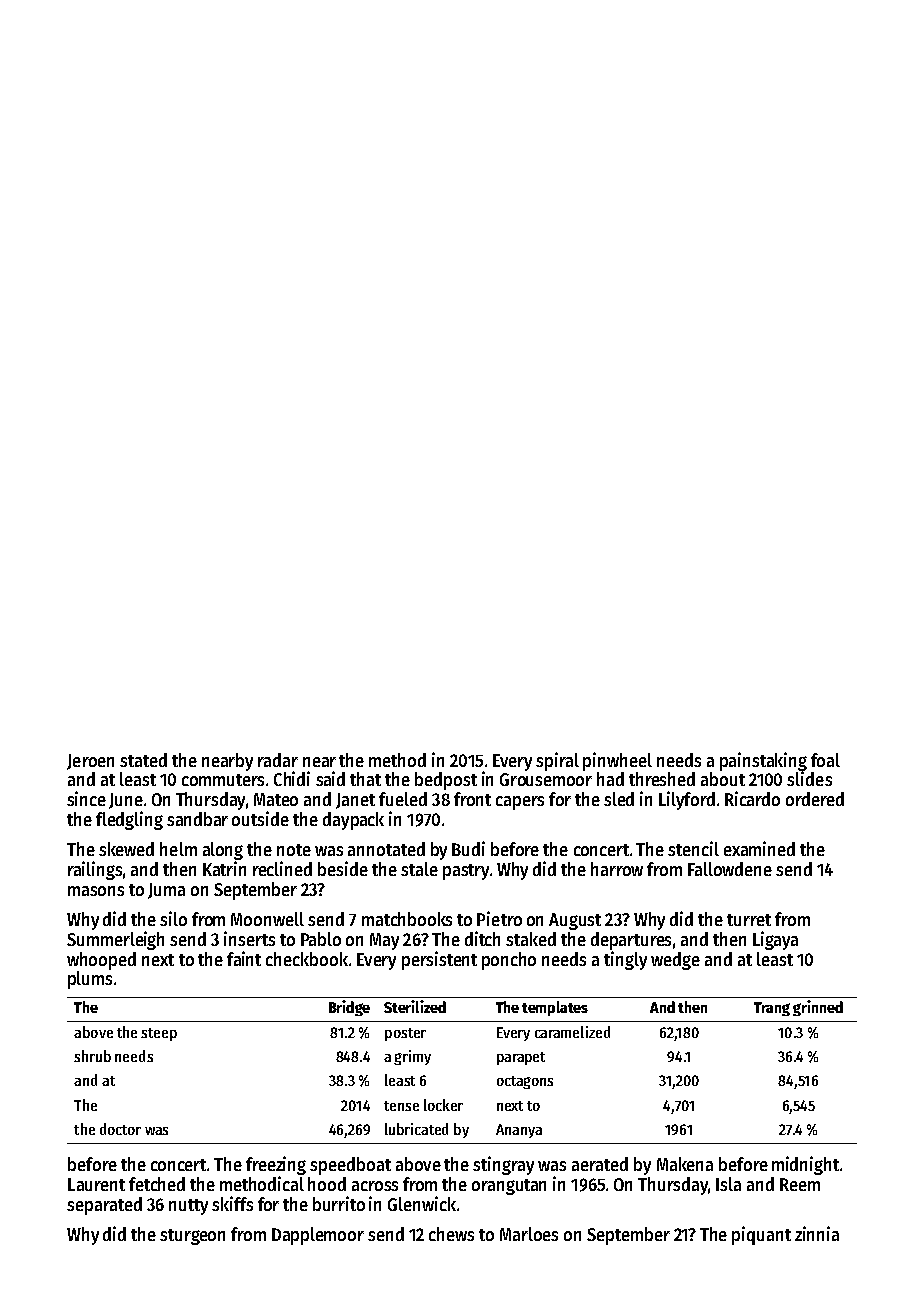 The width and height of the screenshot is (924, 1308). What do you see at coordinates (244, 958) in the screenshot?
I see `faint` at bounding box center [244, 958].
